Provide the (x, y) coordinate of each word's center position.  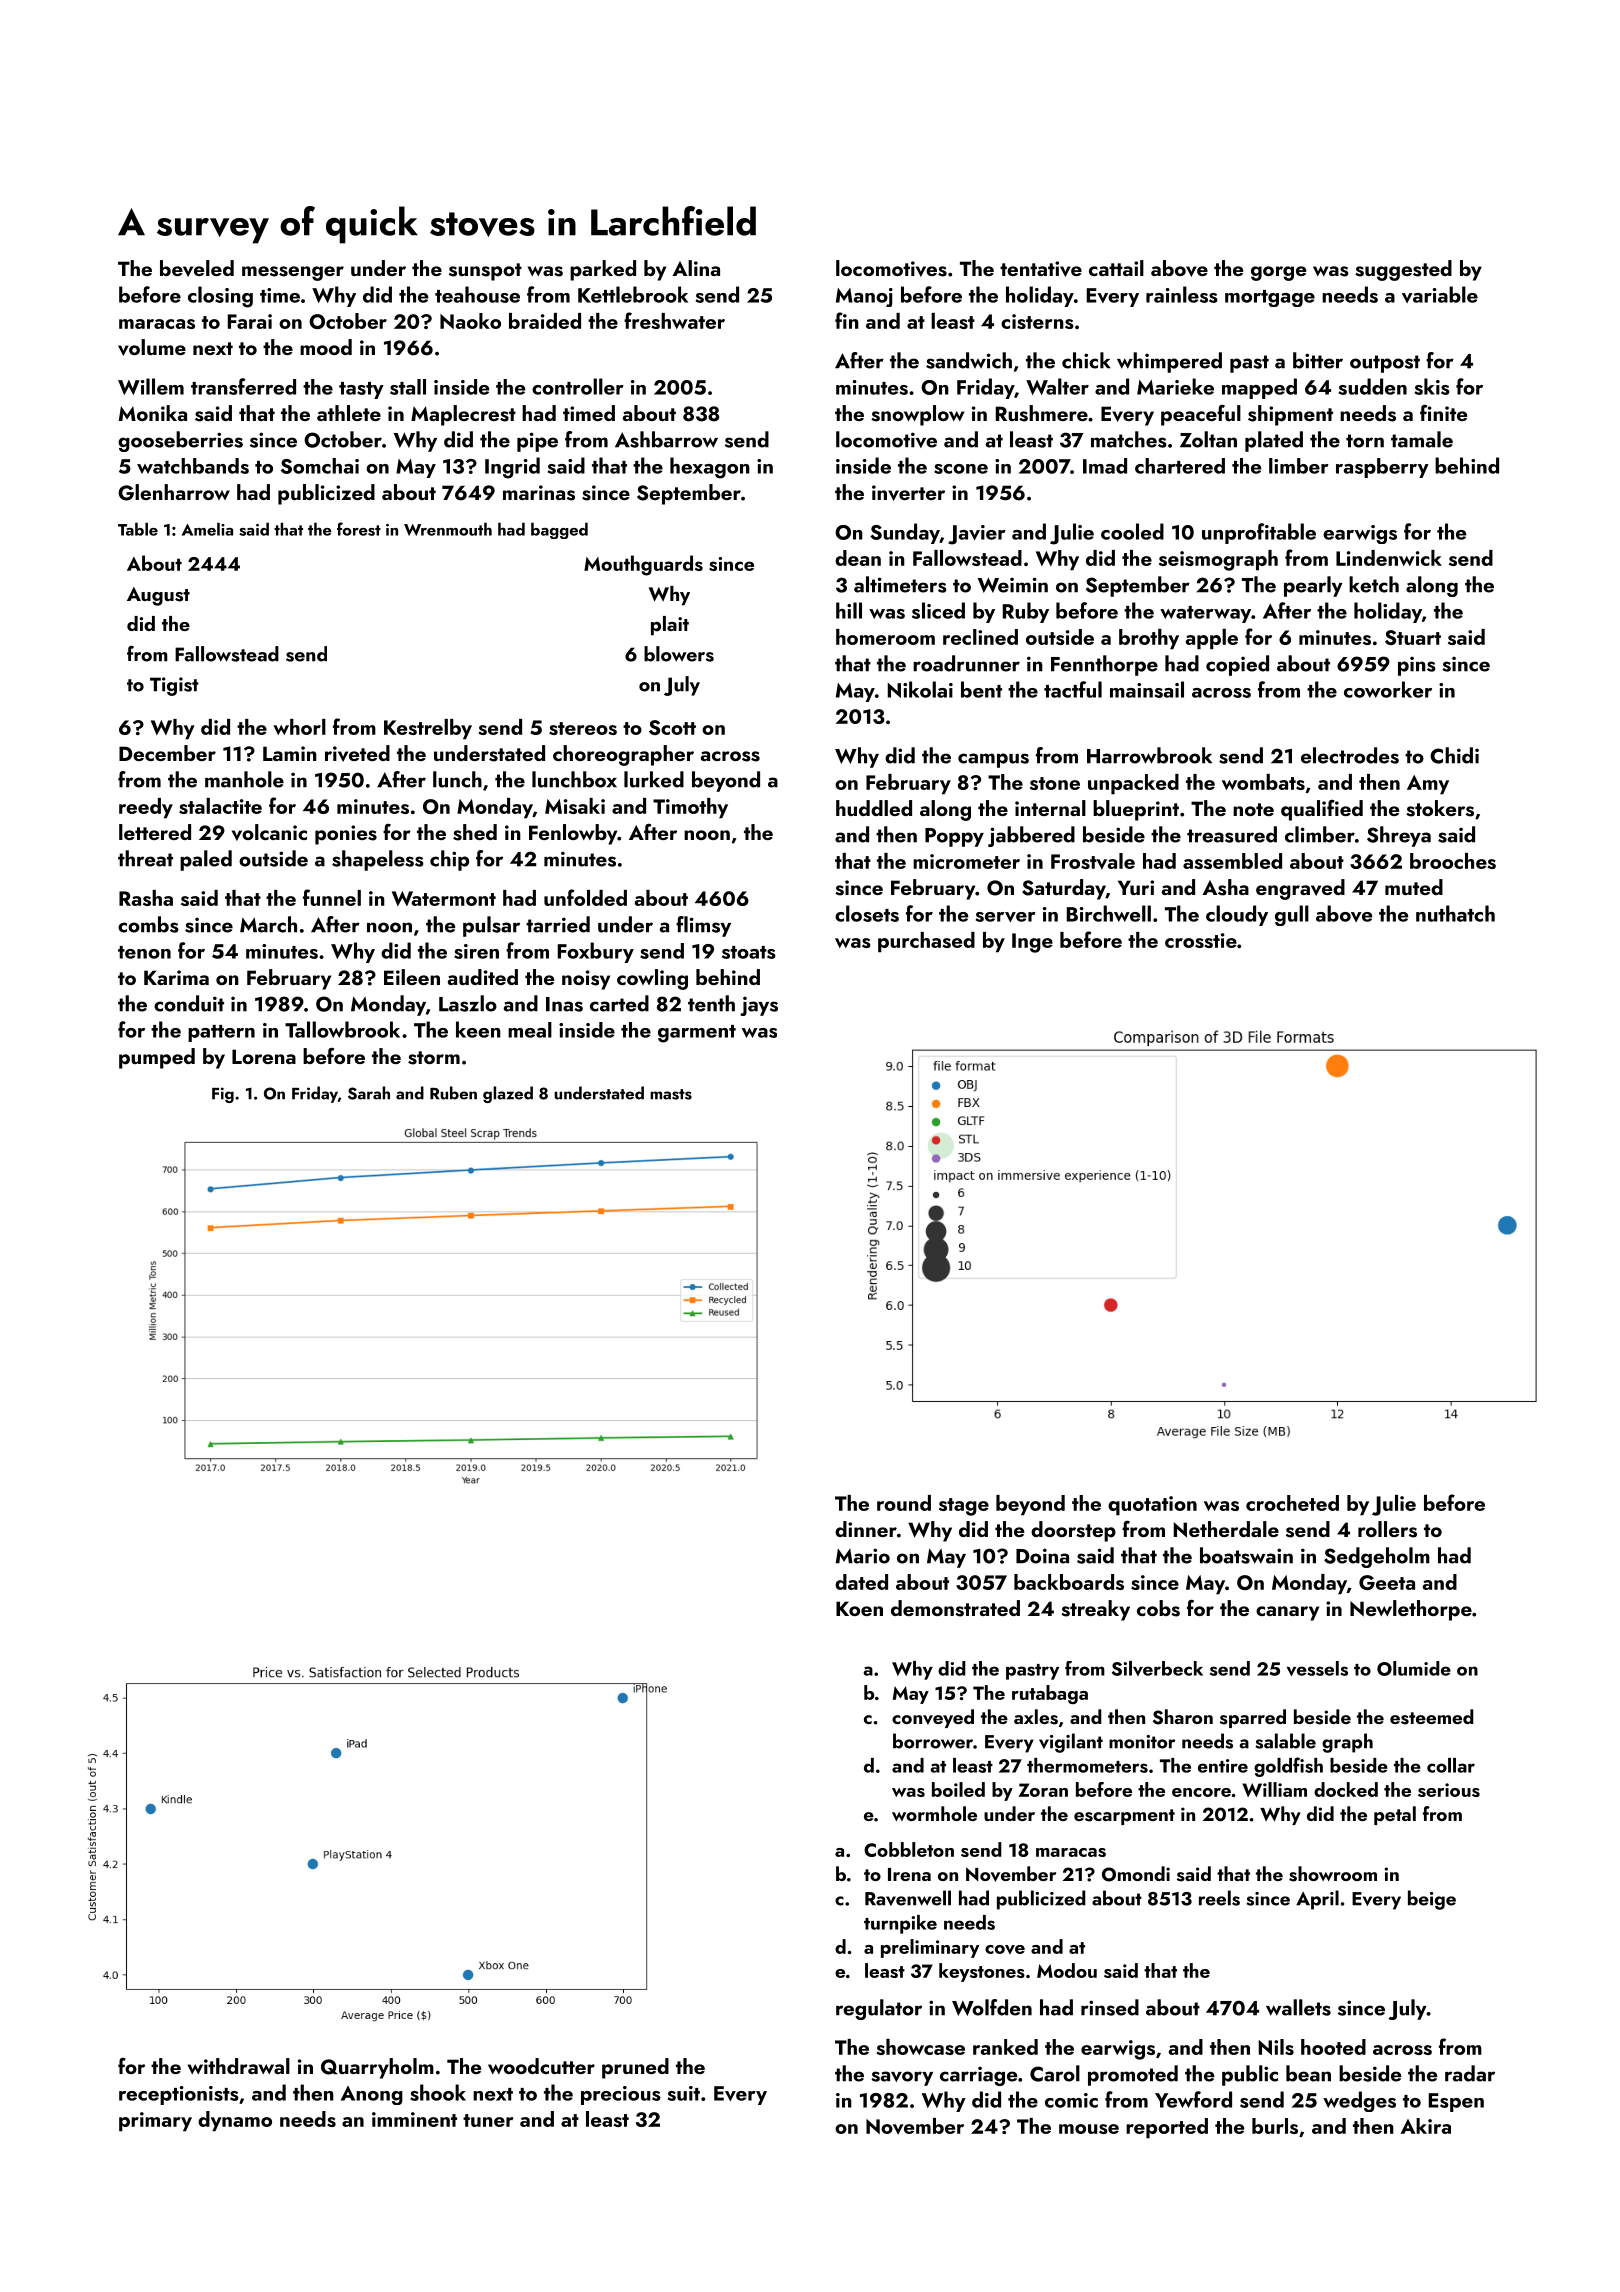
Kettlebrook (633, 294)
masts (671, 1094)
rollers (1387, 1529)
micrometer (966, 861)
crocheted (1292, 1503)
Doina (1042, 1556)
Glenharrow (174, 492)
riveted (357, 753)
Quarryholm (377, 2068)
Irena (909, 1874)
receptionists (179, 2095)
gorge (1278, 273)
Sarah (369, 1093)
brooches (1453, 861)
